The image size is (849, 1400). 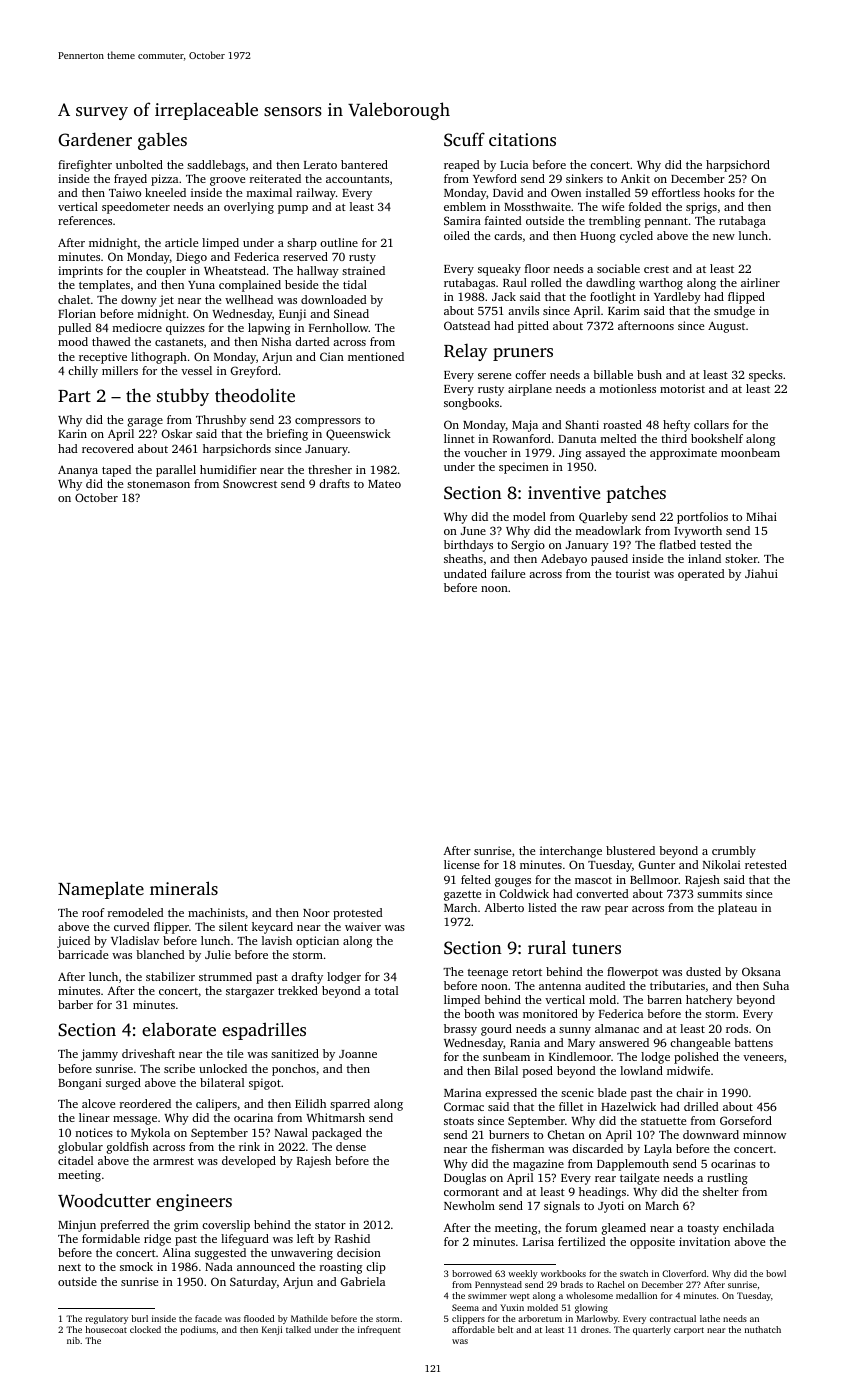 What do you see at coordinates (683, 454) in the screenshot?
I see `approximate` at bounding box center [683, 454].
